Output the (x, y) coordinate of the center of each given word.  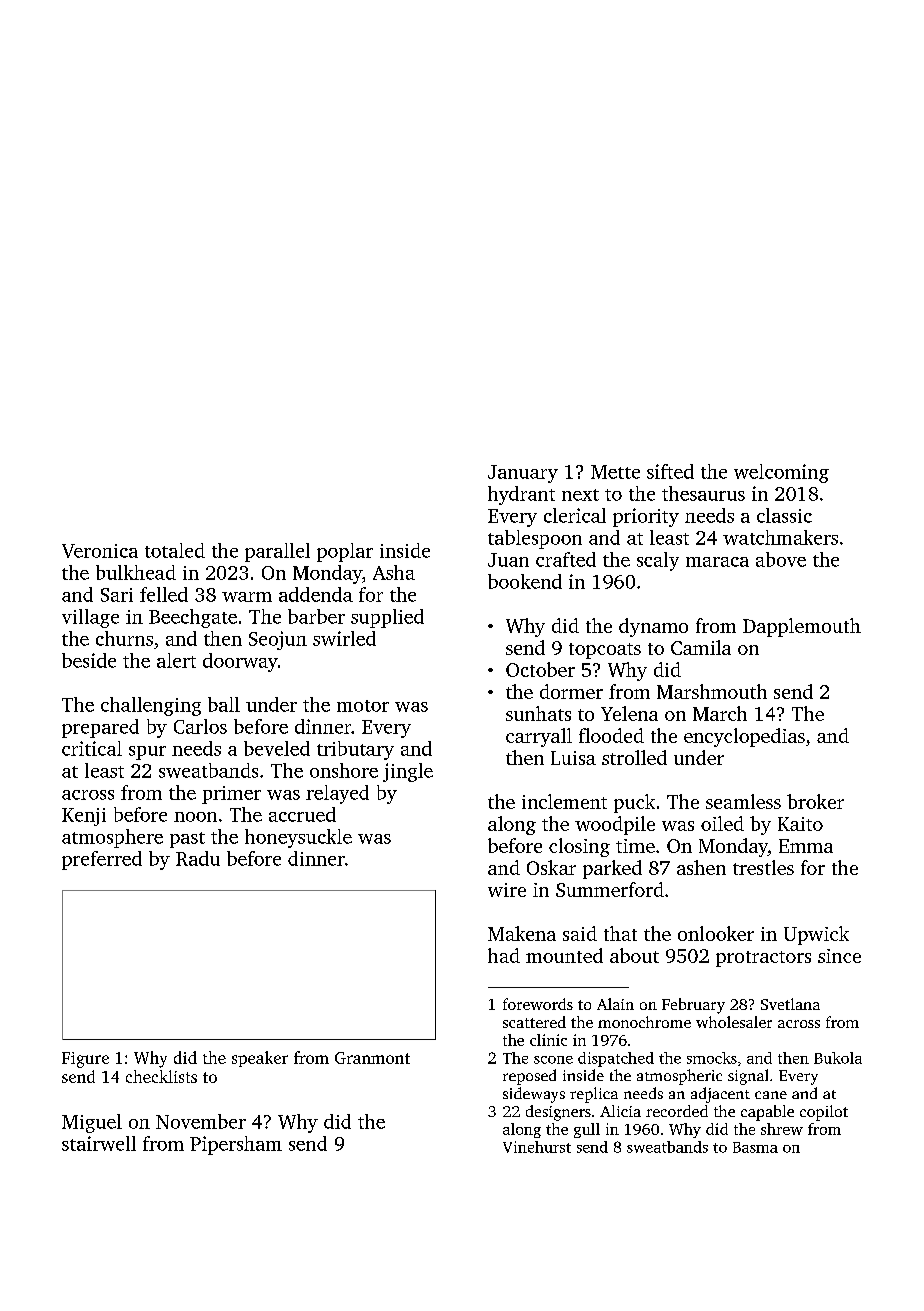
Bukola (838, 1058)
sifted (670, 471)
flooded (611, 735)
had (504, 955)
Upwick (816, 935)
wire (507, 890)
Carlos (200, 726)
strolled (634, 757)
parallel (277, 552)
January (523, 474)
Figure (85, 1060)
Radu (198, 858)
